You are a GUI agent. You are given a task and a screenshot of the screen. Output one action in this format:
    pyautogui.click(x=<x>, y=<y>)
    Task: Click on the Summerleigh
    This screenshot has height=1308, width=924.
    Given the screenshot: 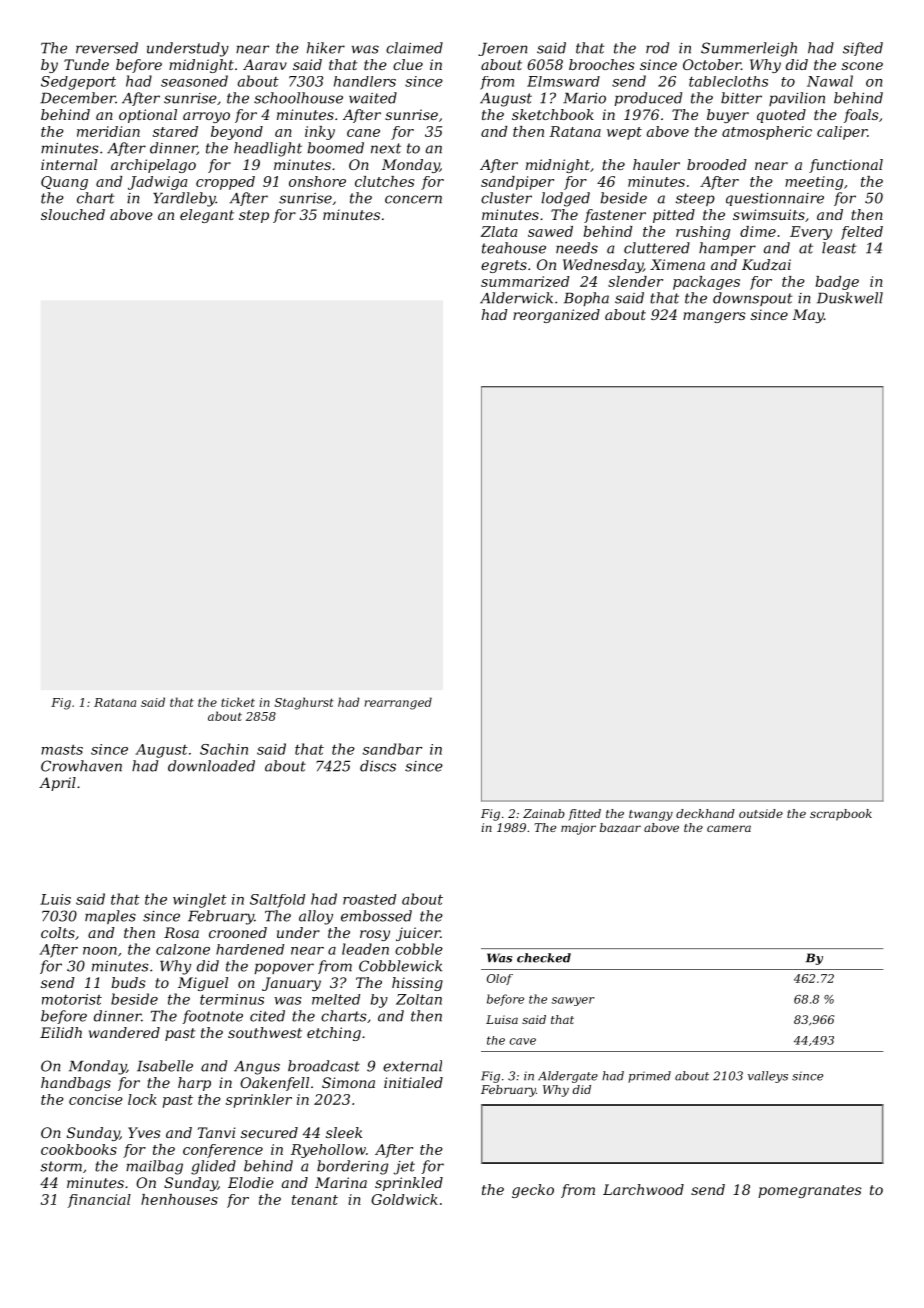 What is the action you would take?
    pyautogui.click(x=749, y=49)
